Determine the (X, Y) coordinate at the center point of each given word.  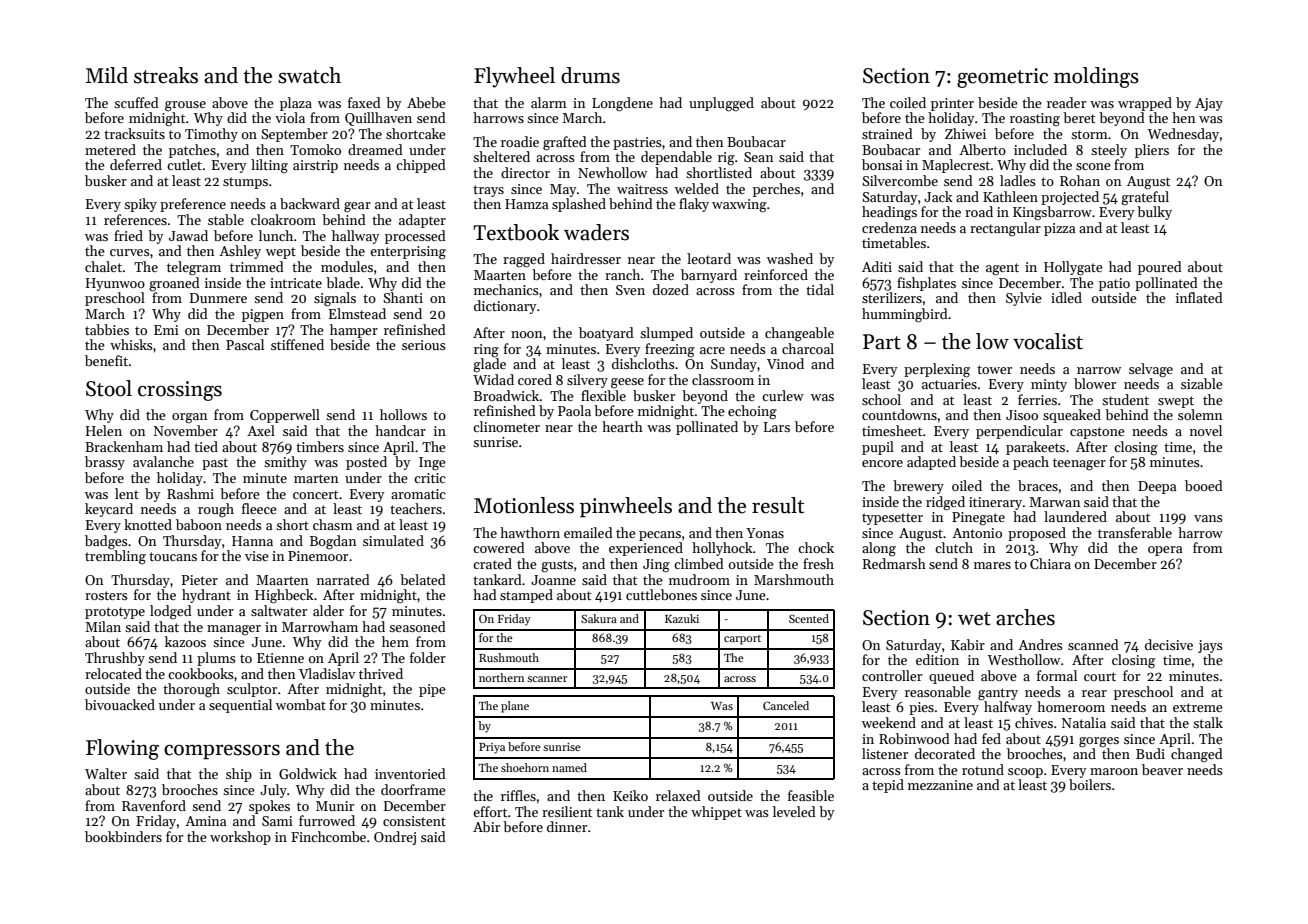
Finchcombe (328, 836)
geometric (1002, 78)
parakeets (1035, 448)
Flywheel (514, 77)
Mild (107, 75)
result (778, 505)
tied (206, 446)
